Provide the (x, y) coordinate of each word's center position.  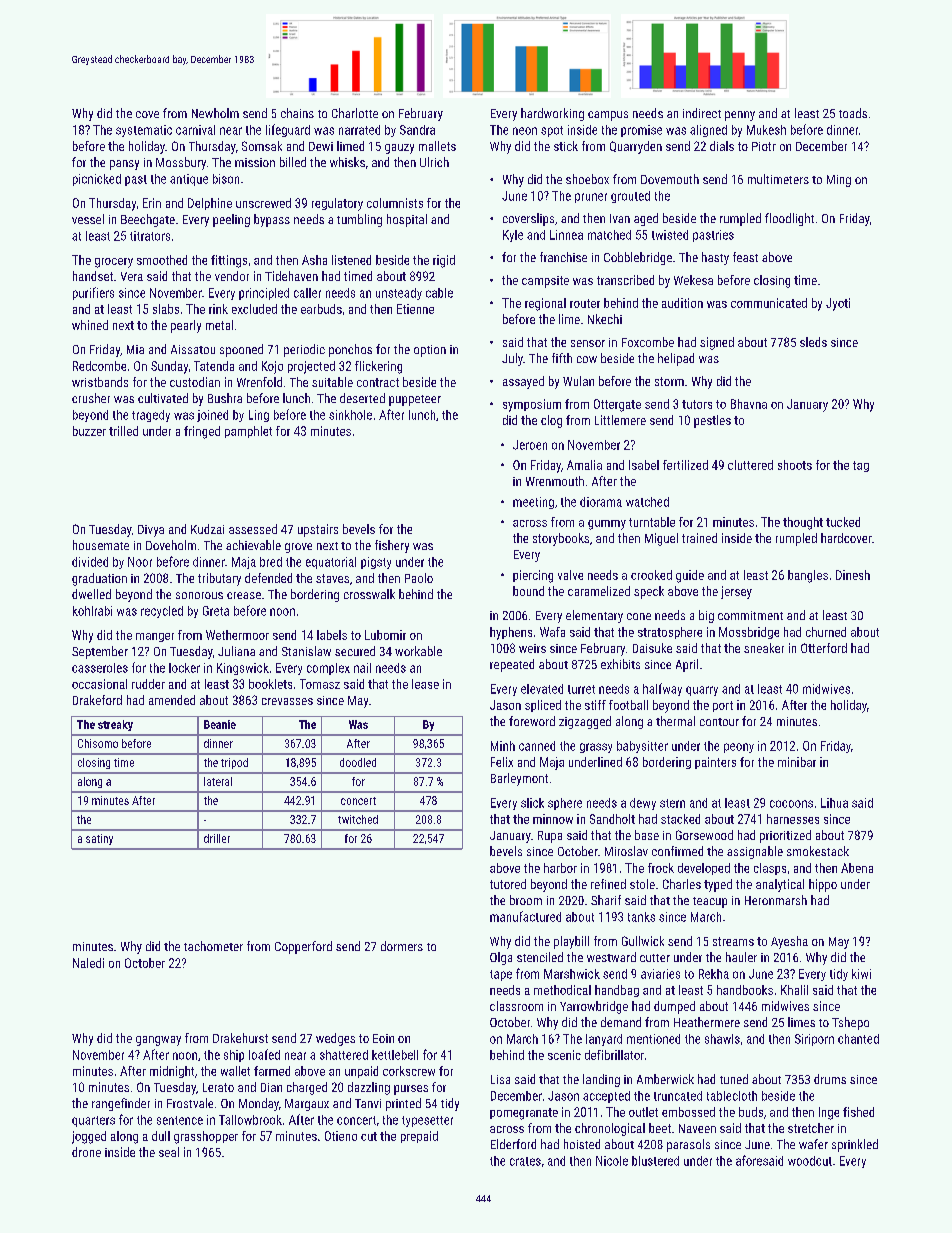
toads (853, 113)
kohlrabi (92, 611)
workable (418, 651)
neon (525, 131)
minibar (797, 762)
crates (525, 1161)
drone (86, 1152)
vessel (88, 219)
